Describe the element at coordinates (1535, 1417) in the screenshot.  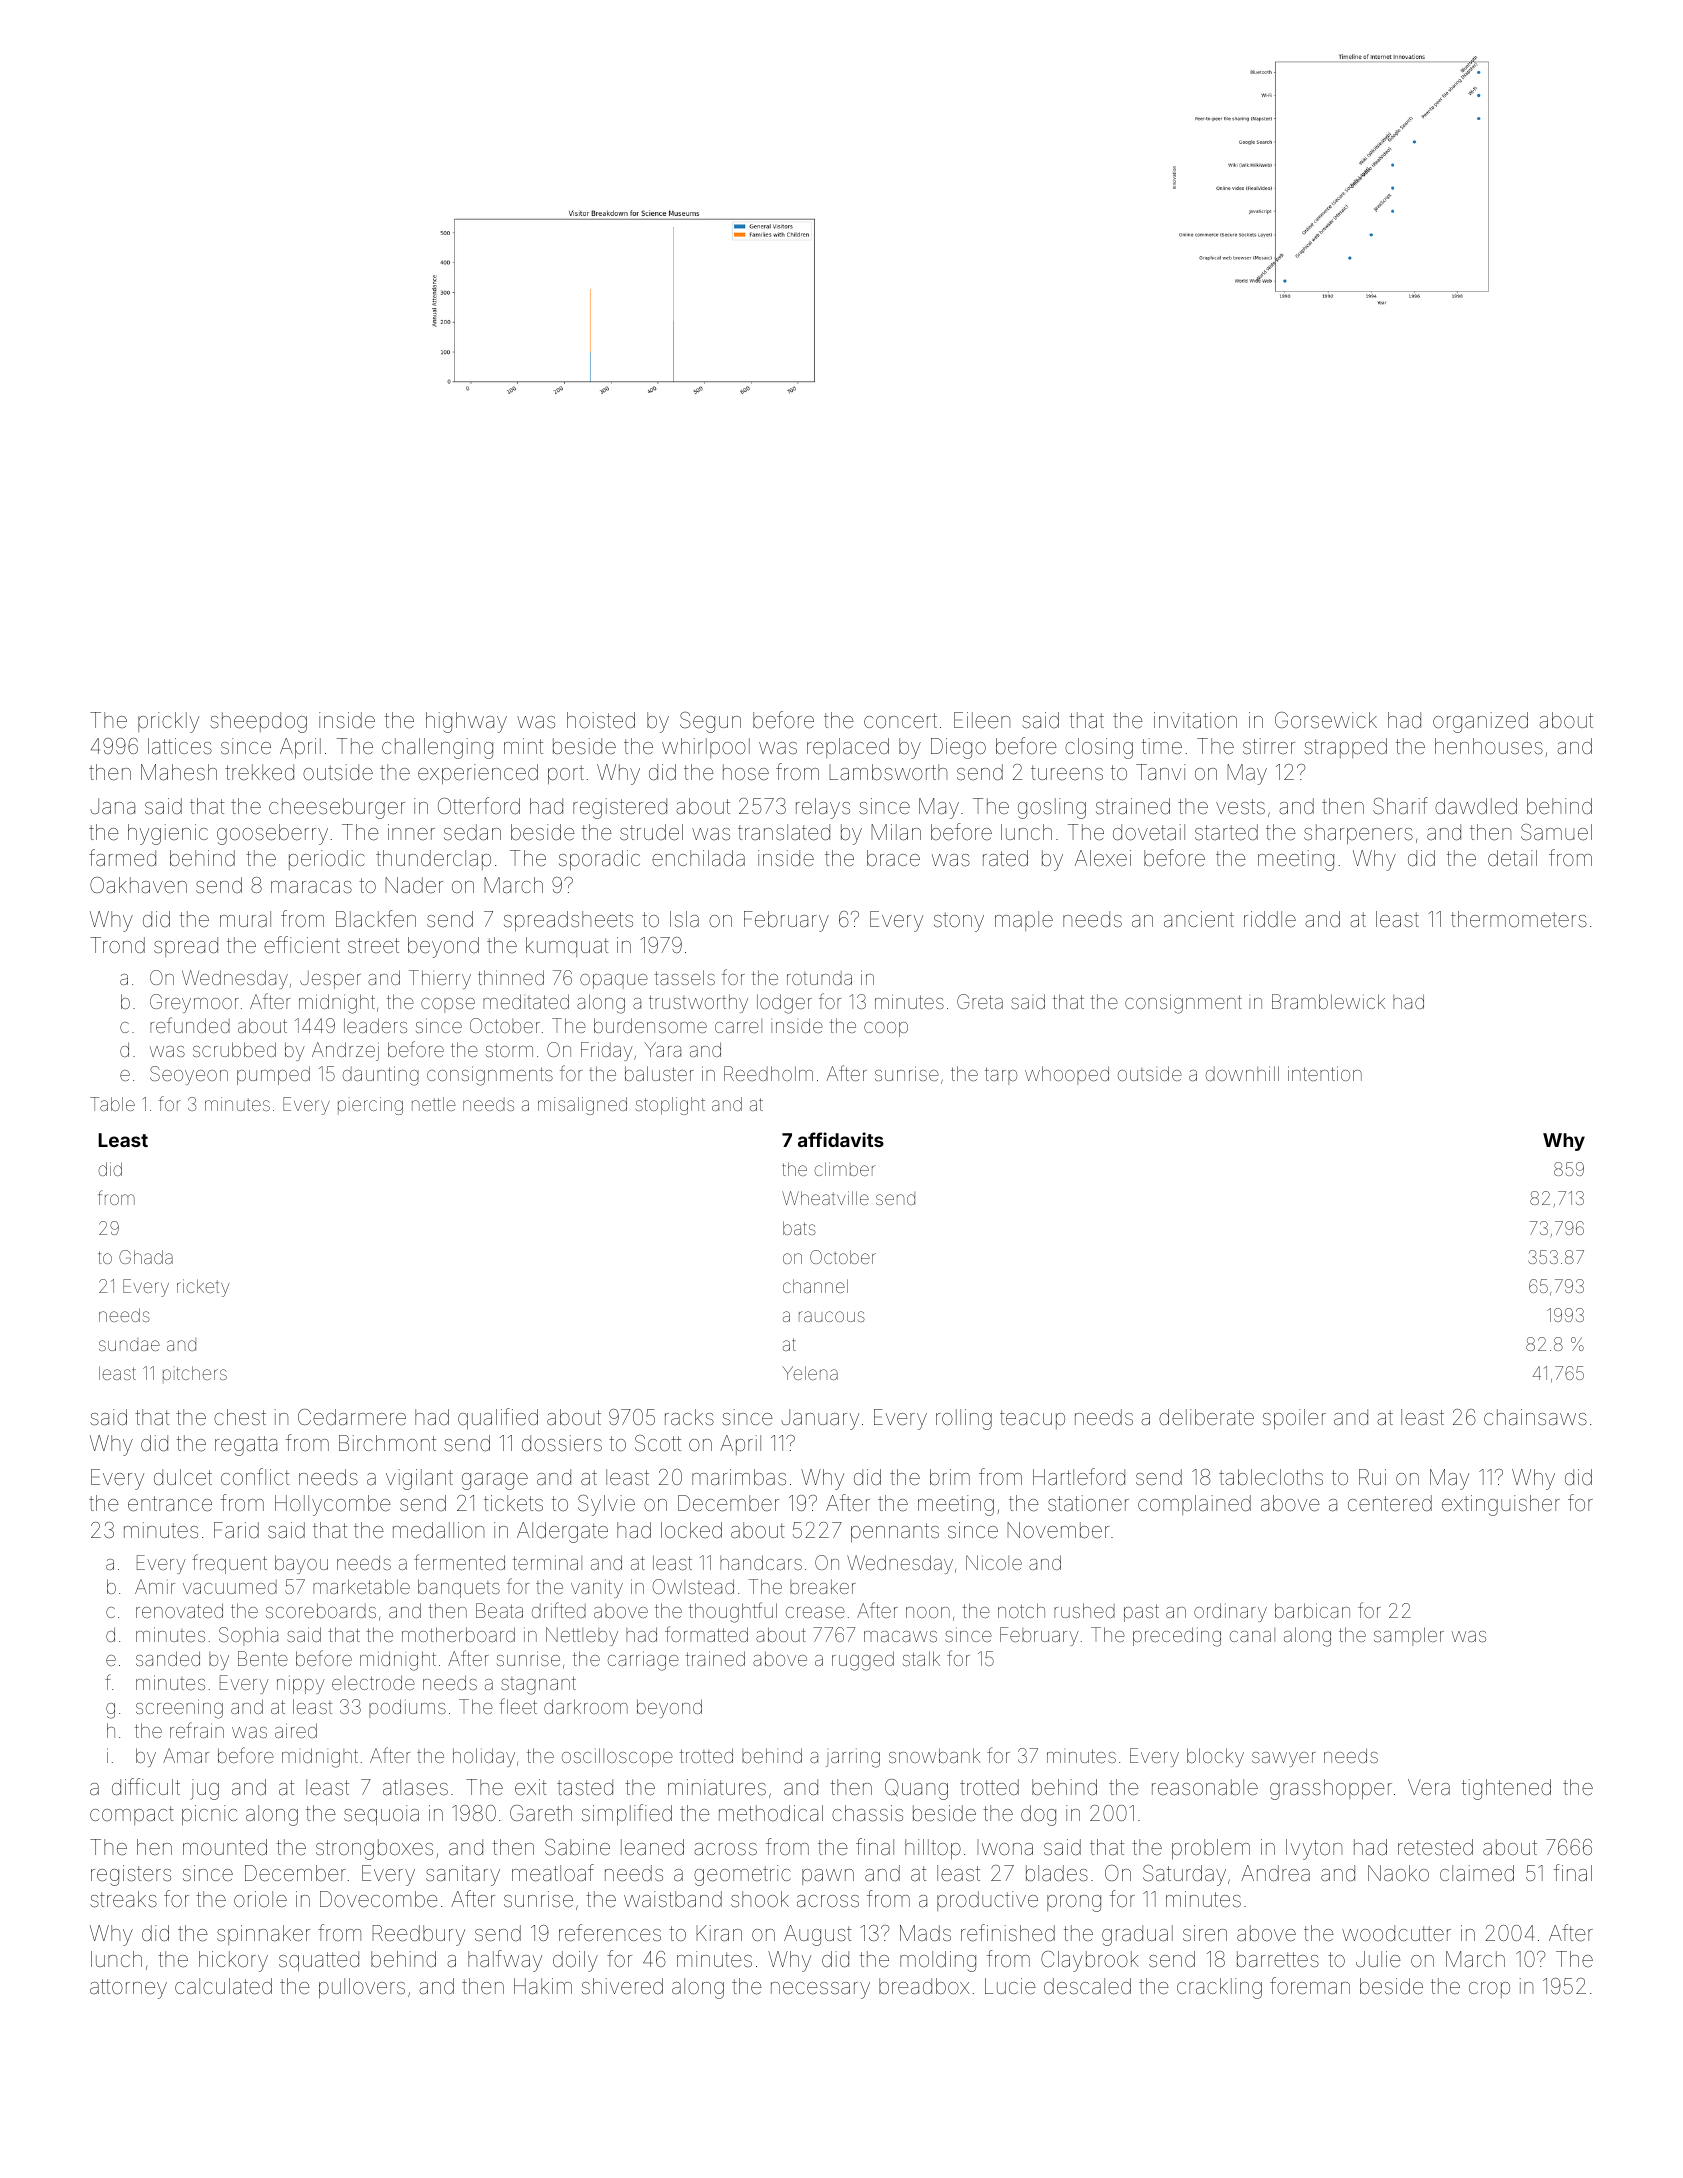
I see `chainsaws` at that location.
